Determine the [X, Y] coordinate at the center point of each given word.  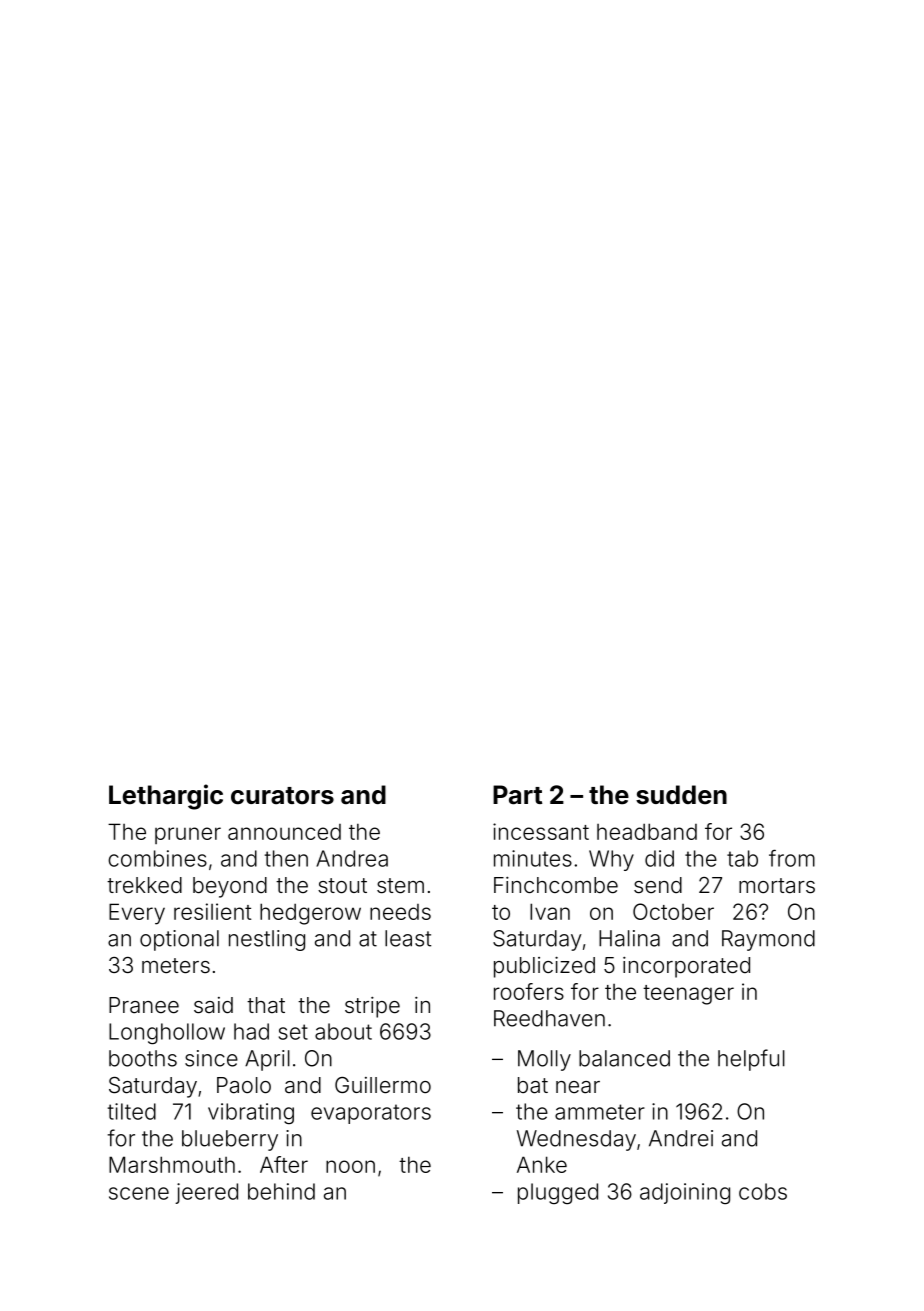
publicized [544, 967]
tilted [132, 1111]
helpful [751, 1060]
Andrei [681, 1138]
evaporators [371, 1114]
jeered [206, 1193]
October [673, 911]
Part [517, 795]
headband [647, 831]
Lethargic [166, 797]
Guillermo [383, 1085]
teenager [688, 995]
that [266, 1005]
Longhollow [167, 1033]
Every [137, 914]
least [408, 938]
